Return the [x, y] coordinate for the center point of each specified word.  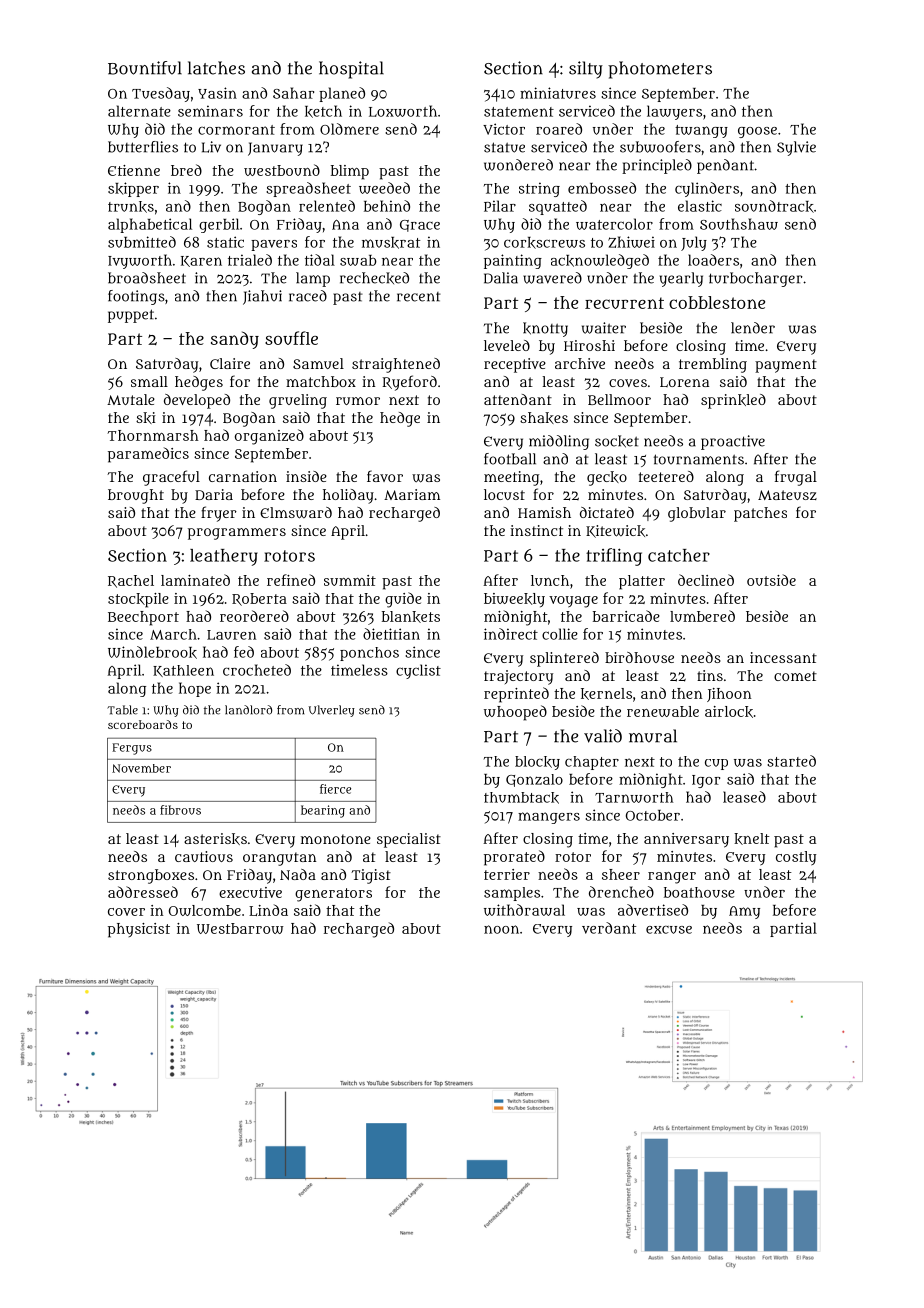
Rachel [131, 581]
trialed [250, 260]
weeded [384, 188]
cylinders [707, 189]
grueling [298, 401]
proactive [733, 442]
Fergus [132, 749]
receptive [515, 365]
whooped [515, 713]
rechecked [374, 278]
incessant [783, 657]
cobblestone [717, 302]
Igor [706, 781]
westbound [282, 170]
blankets [411, 617]
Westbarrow [240, 928]
